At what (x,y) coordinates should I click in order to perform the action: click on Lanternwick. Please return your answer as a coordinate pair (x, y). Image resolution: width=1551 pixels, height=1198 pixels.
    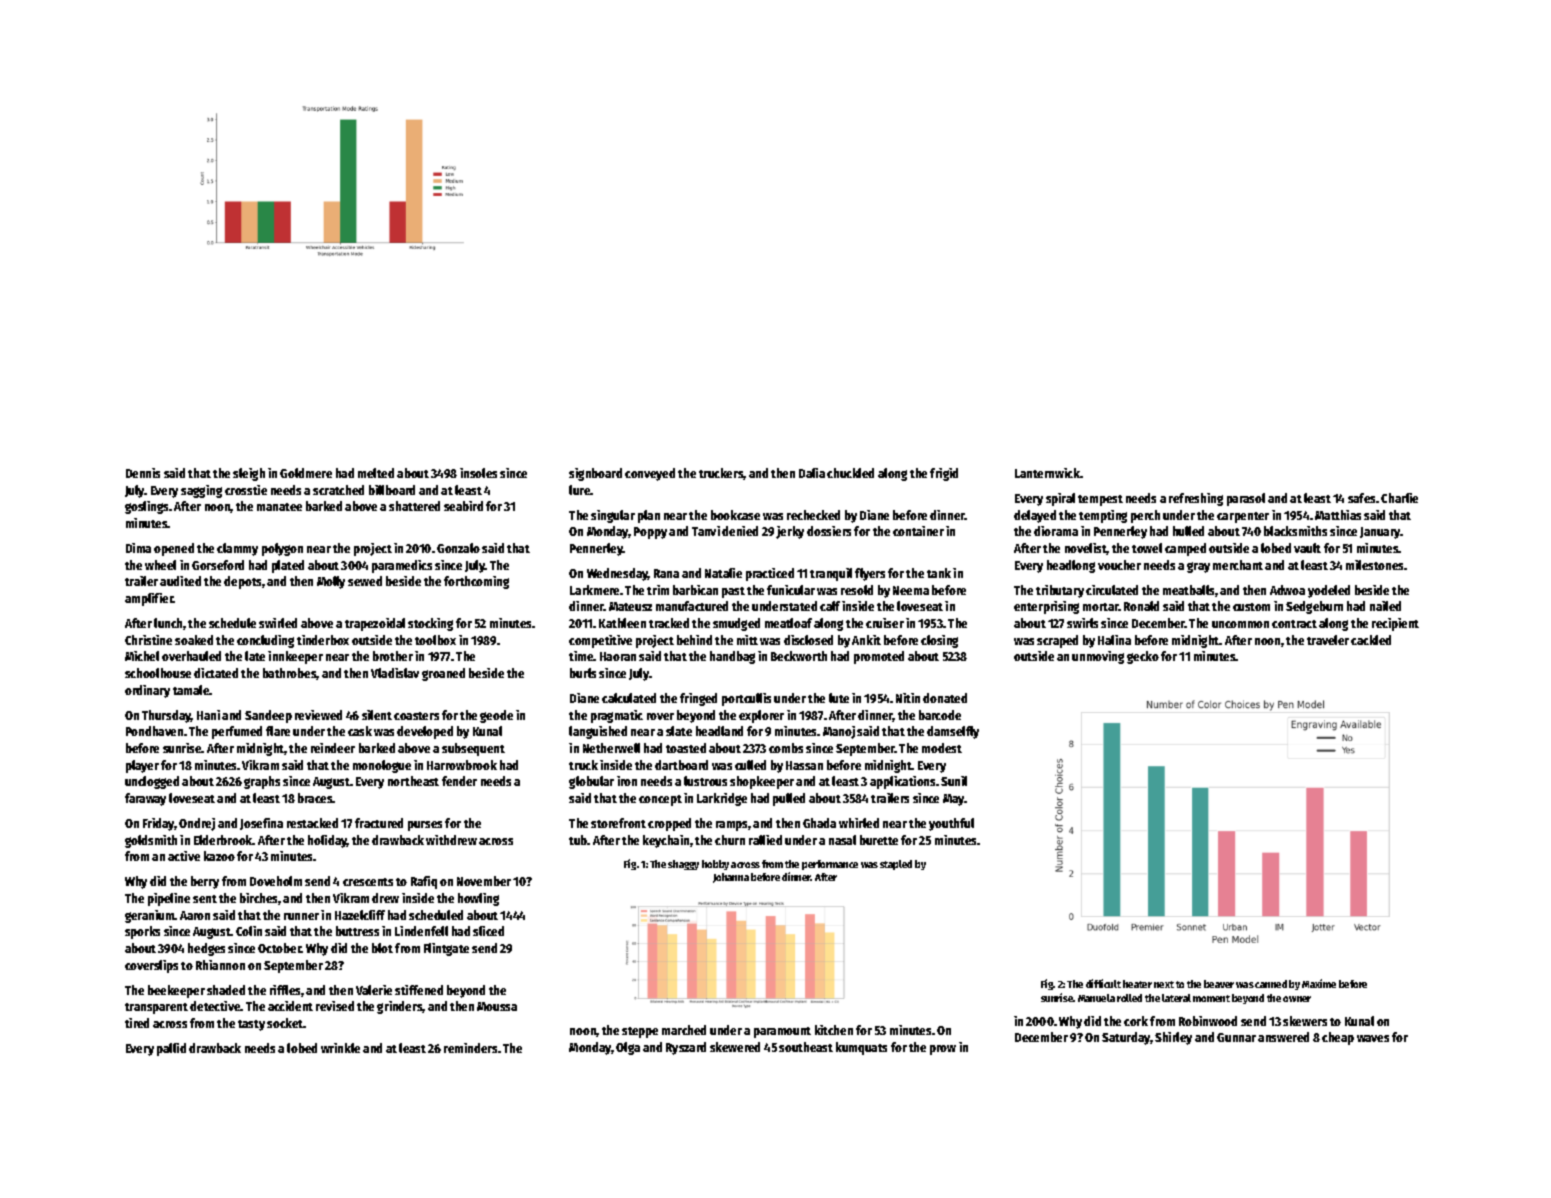
    Looking at the image, I should click on (1047, 473).
